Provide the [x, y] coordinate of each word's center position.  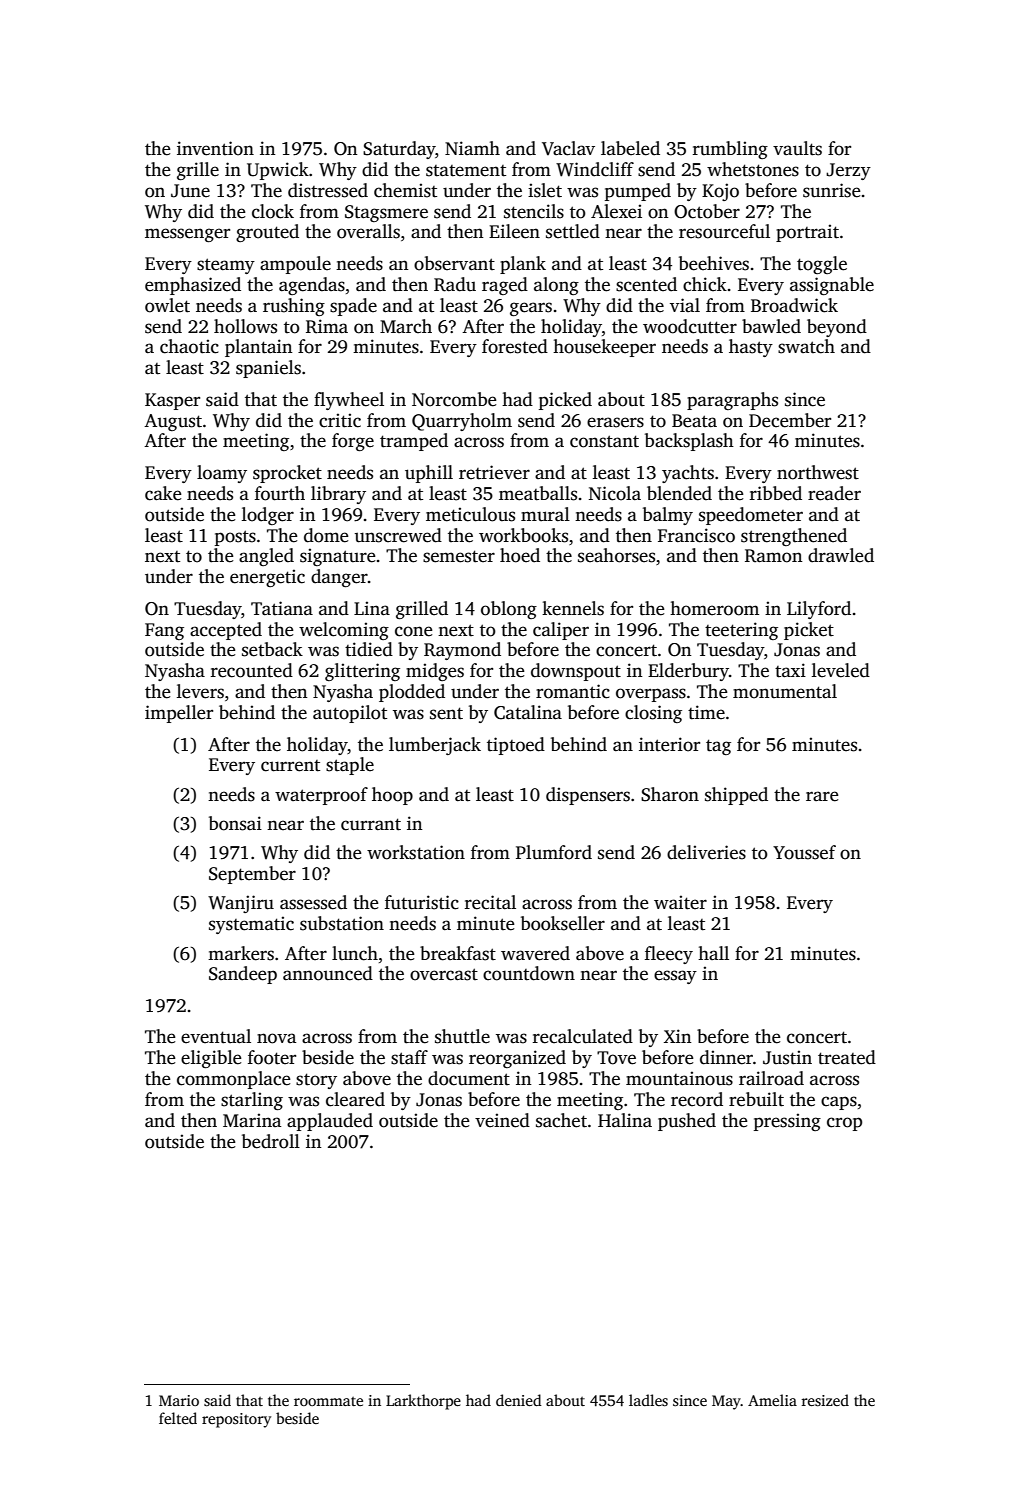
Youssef [804, 852]
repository [236, 1420]
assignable [832, 286]
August [173, 422]
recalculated [583, 1036]
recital [490, 902]
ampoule [295, 265]
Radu [455, 284]
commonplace [234, 1080]
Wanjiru [241, 904]
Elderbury [688, 672]
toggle [822, 265]
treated [847, 1057]
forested [515, 346]
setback [272, 649]
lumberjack [435, 746]
